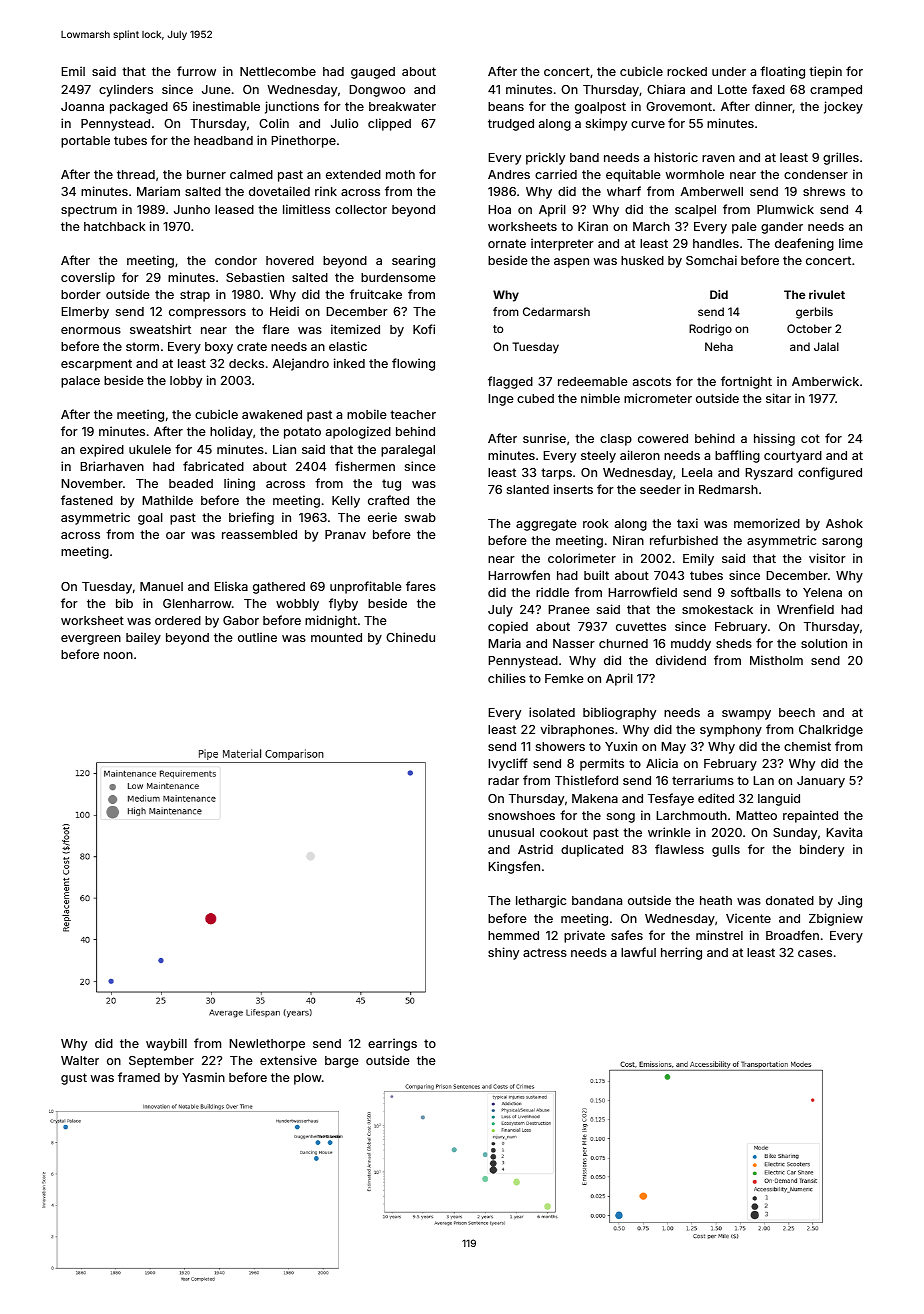 The height and width of the document is (1314, 924). Describe the element at coordinates (80, 1060) in the document. I see `Walter` at that location.
